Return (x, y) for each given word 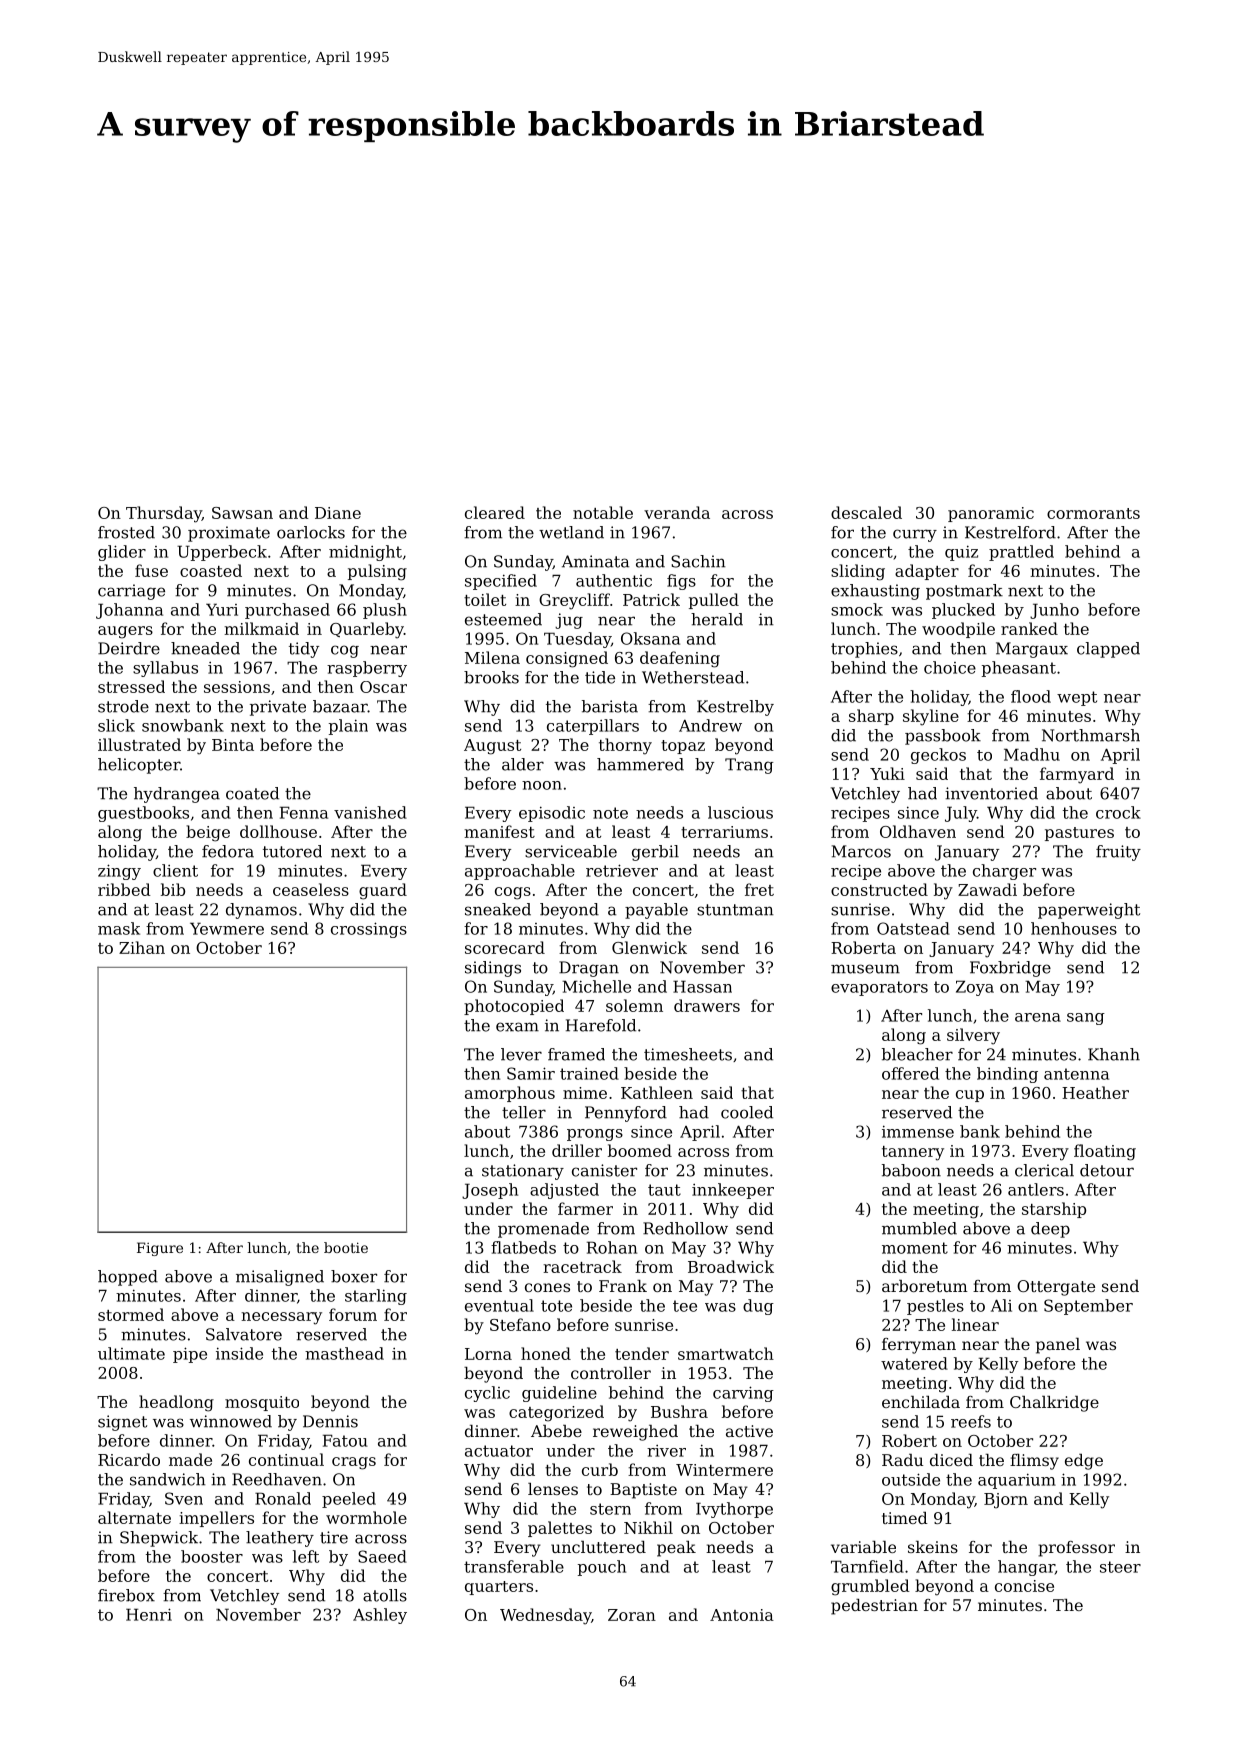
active (749, 1431)
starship (1054, 1210)
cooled (747, 1112)
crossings (369, 930)
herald (717, 619)
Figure (160, 1249)
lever (521, 1054)
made (190, 1459)
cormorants (1093, 513)
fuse (151, 570)
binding (1007, 1075)
